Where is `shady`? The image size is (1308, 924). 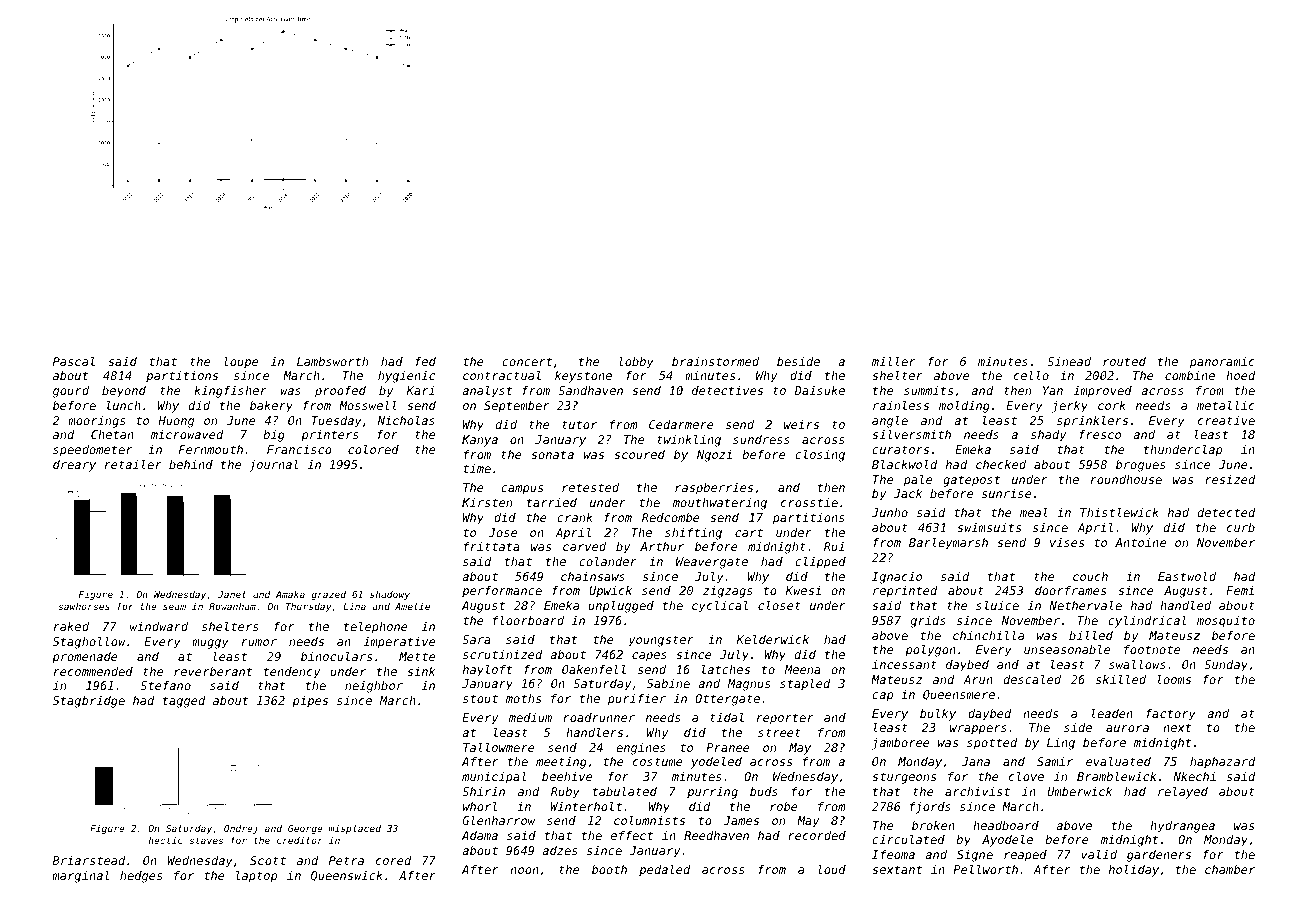
shady is located at coordinates (1048, 436).
